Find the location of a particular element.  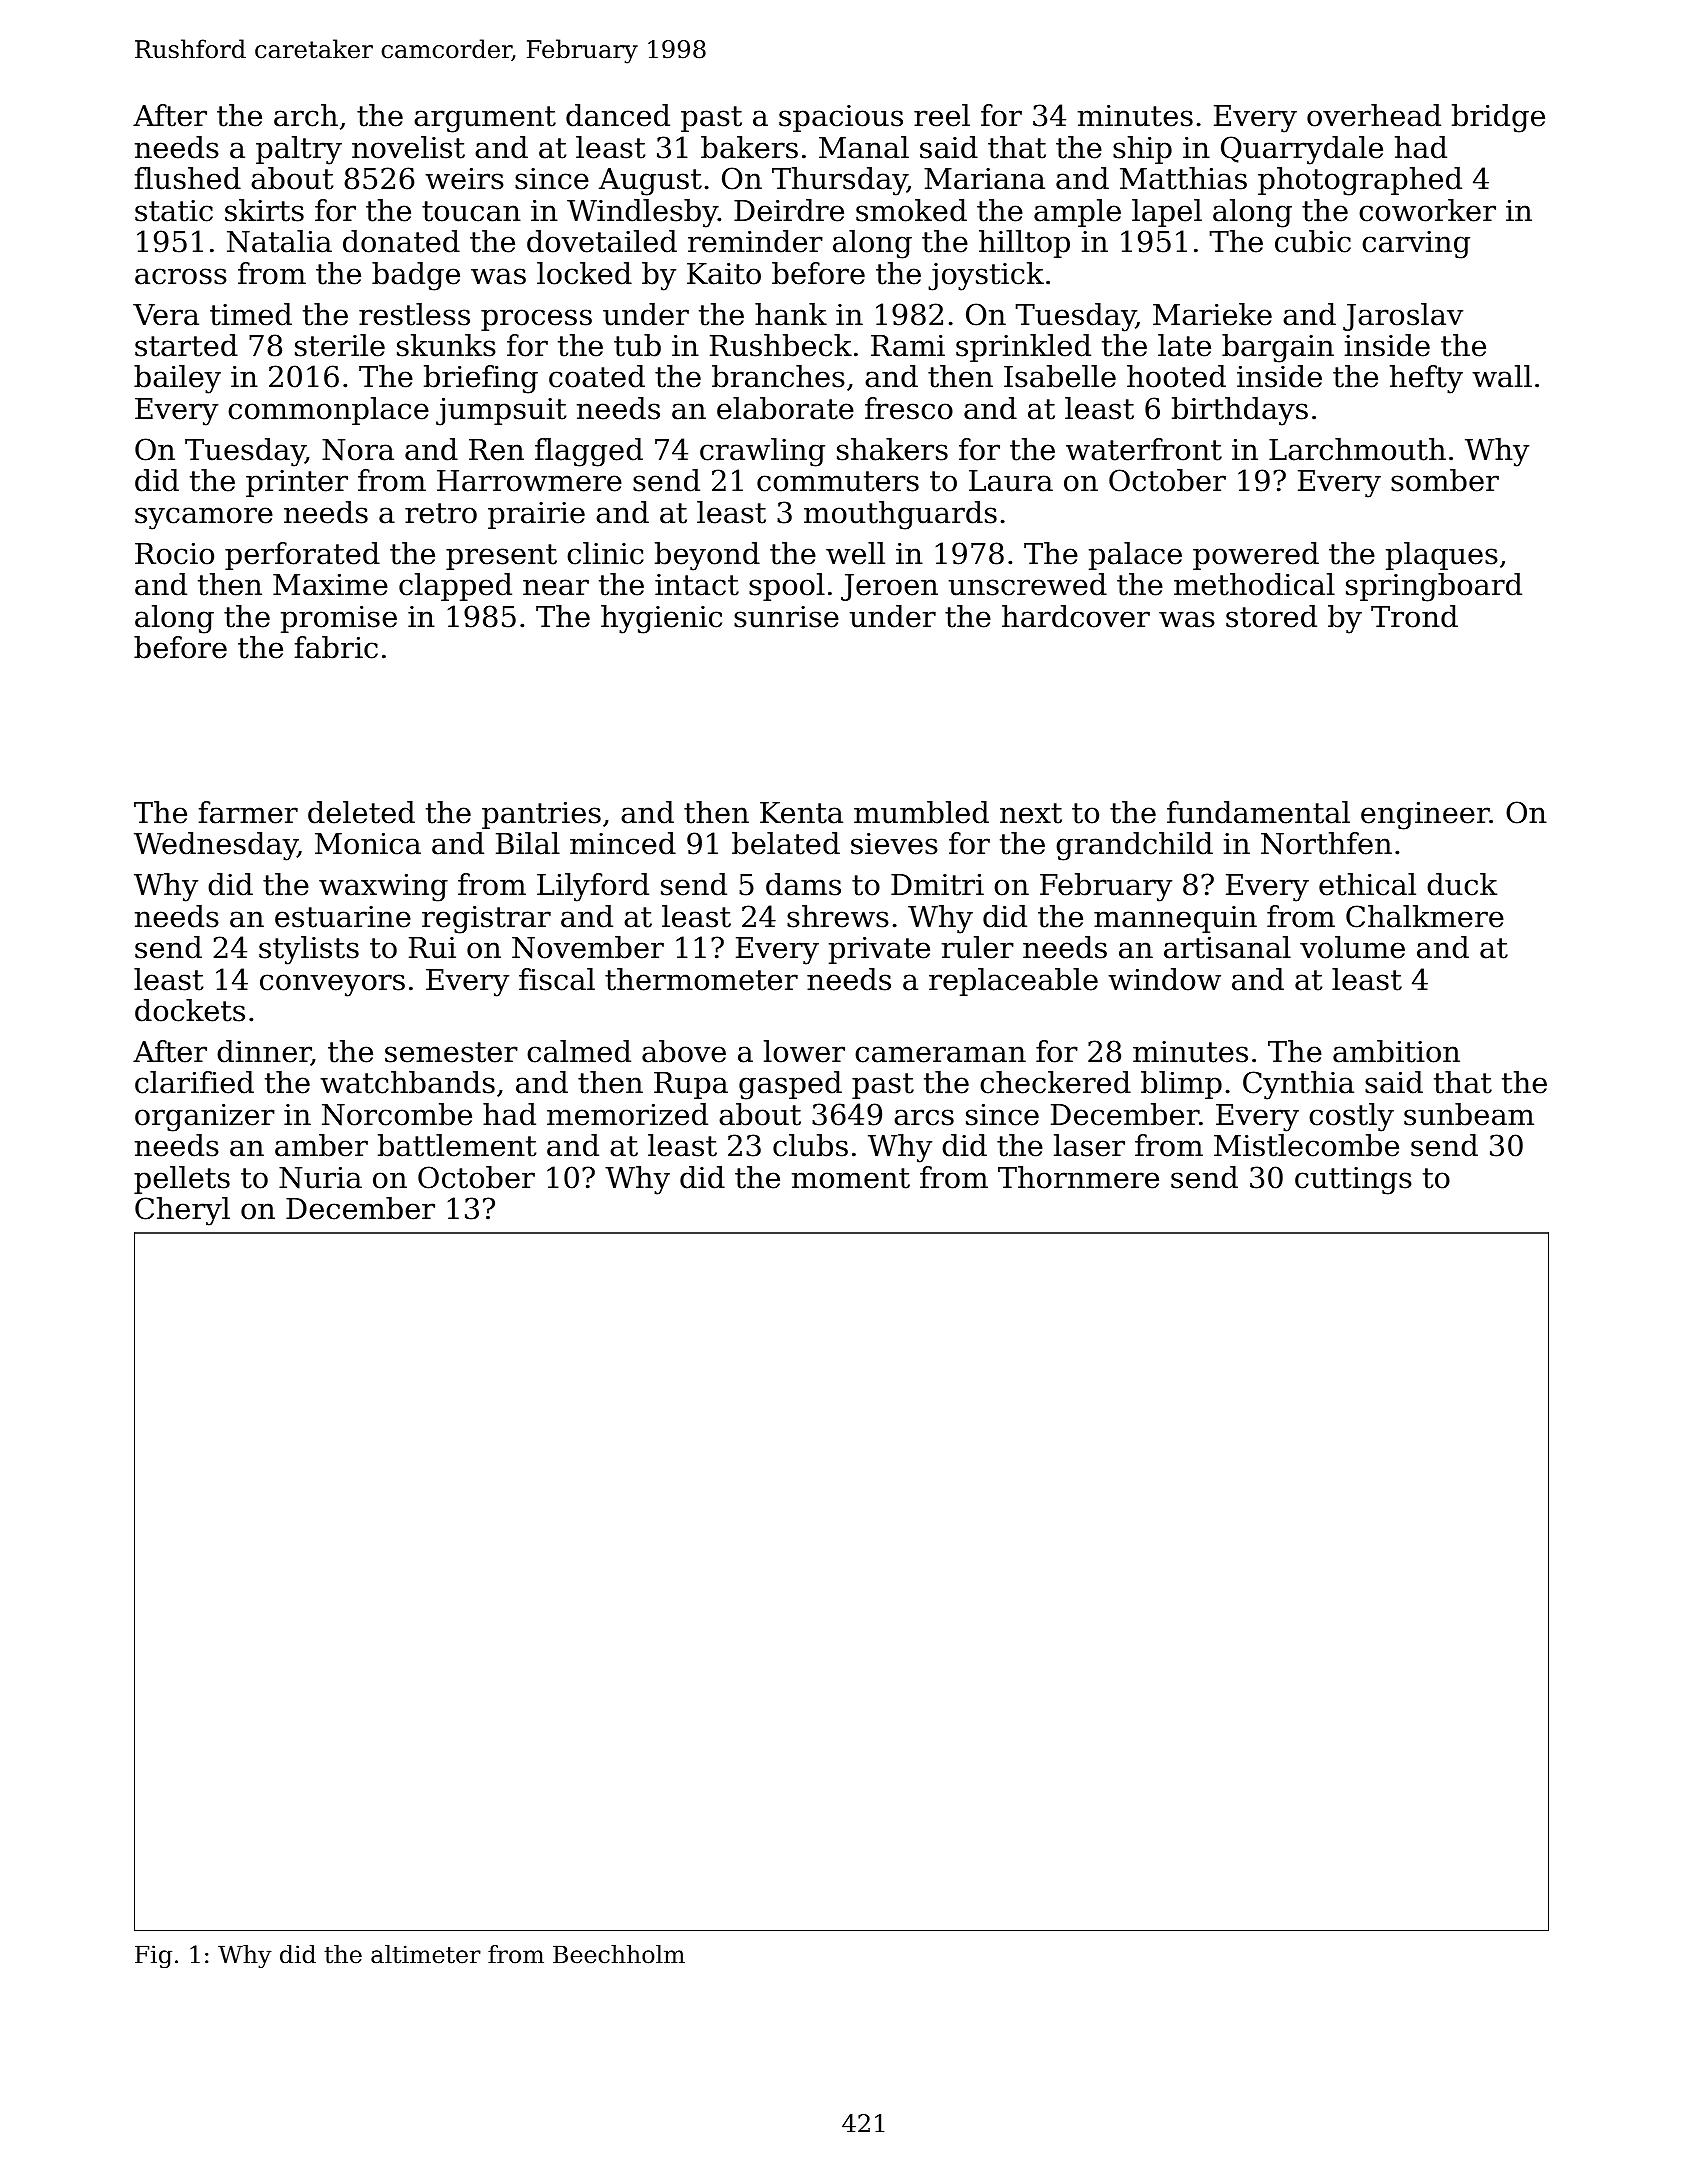

Rui is located at coordinates (432, 948).
